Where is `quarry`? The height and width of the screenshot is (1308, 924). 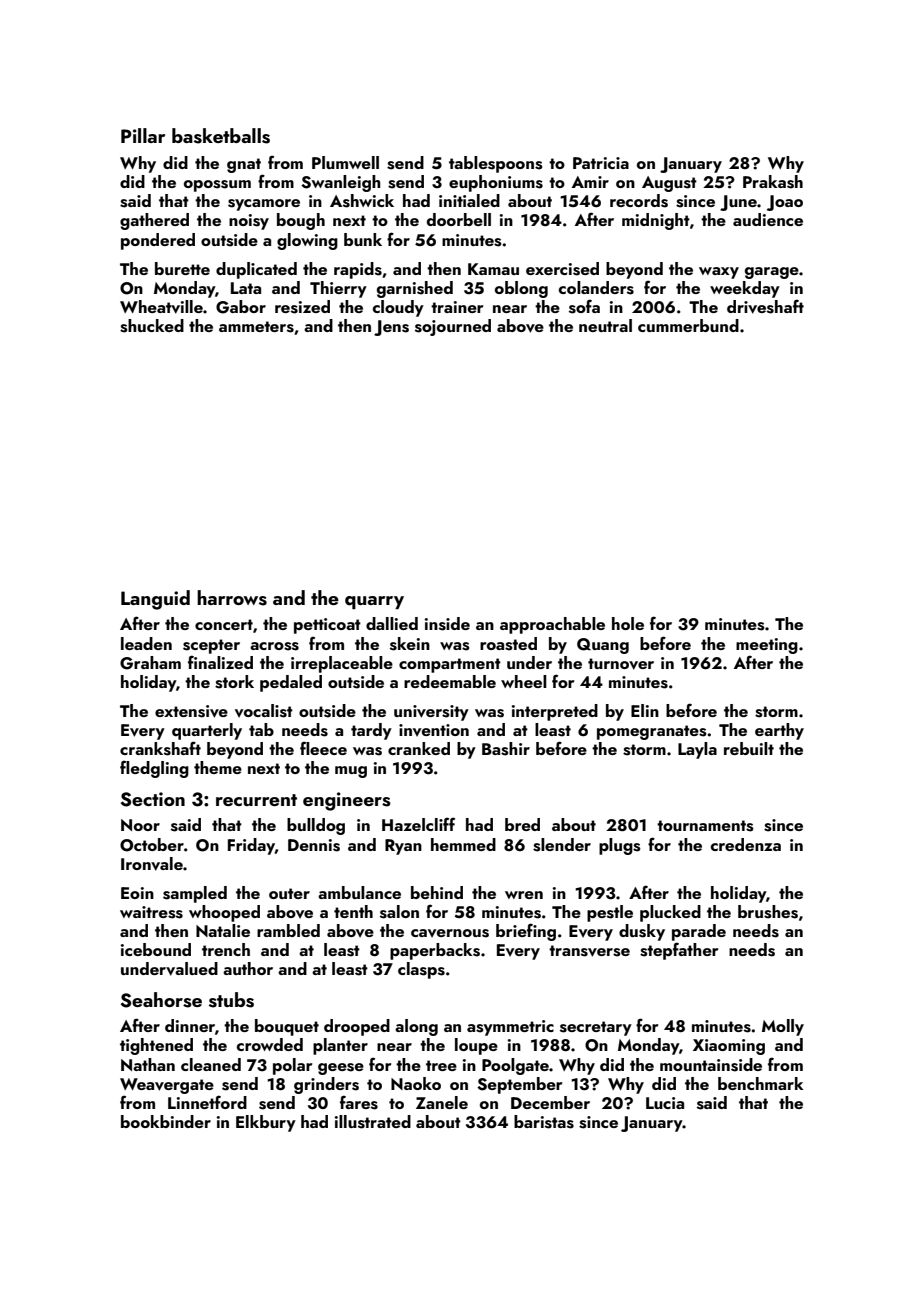 quarry is located at coordinates (374, 602).
